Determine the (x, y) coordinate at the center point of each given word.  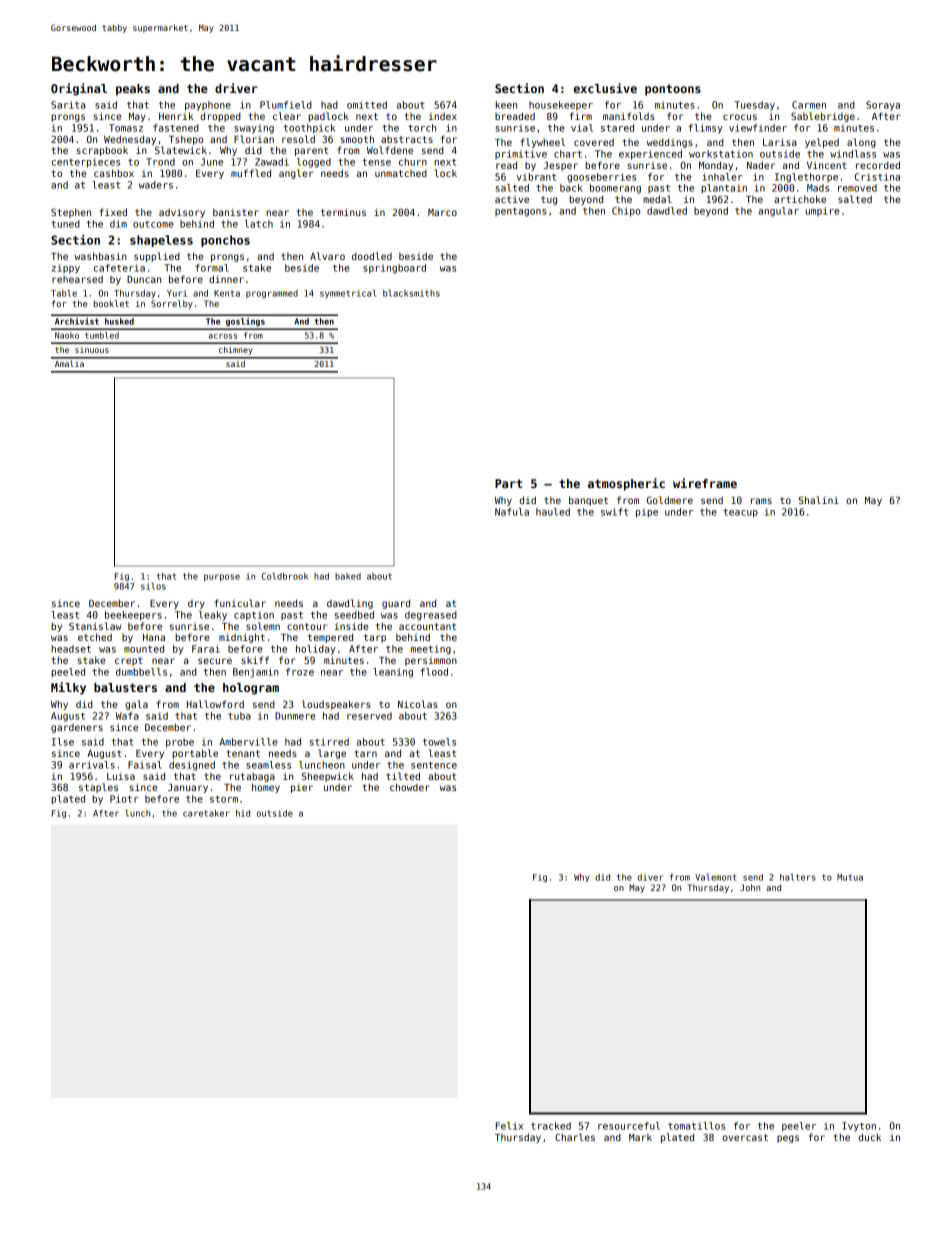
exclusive (605, 88)
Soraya (883, 106)
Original (79, 89)
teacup (740, 513)
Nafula (512, 512)
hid (243, 813)
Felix (509, 1126)
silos (153, 586)
